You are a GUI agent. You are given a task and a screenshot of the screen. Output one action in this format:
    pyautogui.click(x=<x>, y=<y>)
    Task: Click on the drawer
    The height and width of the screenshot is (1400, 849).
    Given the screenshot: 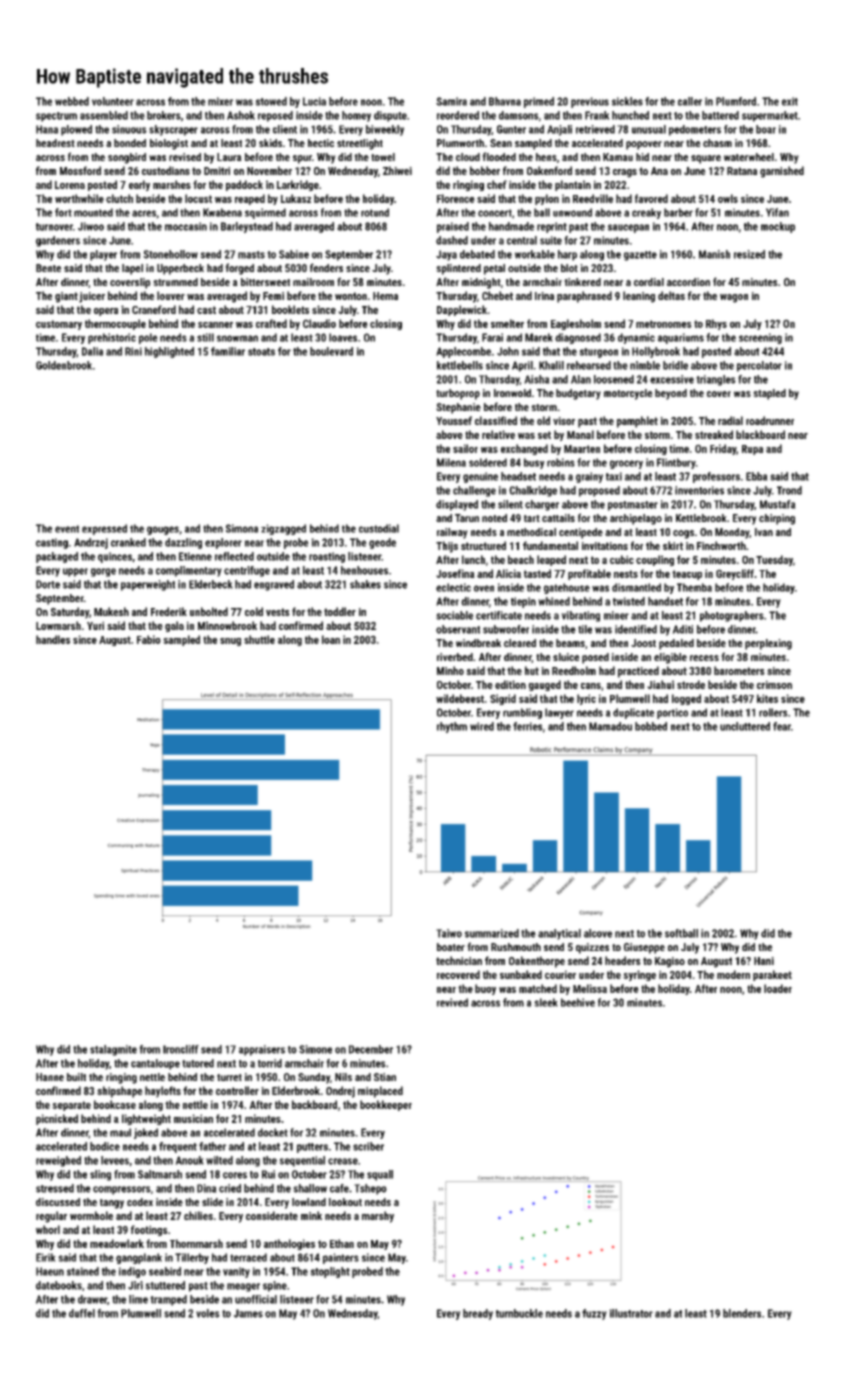 What is the action you would take?
    pyautogui.click(x=92, y=1299)
